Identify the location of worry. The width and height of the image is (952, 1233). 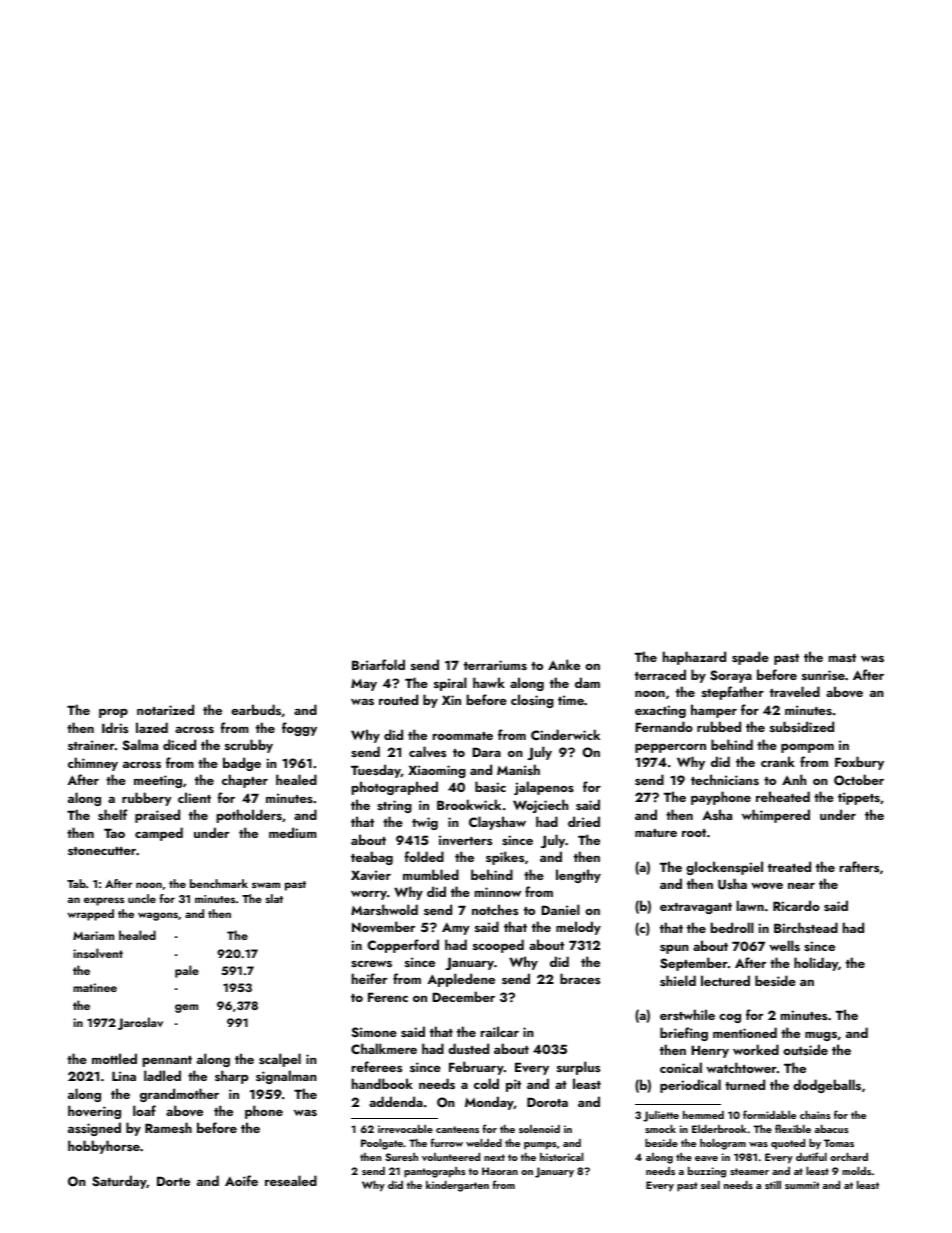
(369, 895).
